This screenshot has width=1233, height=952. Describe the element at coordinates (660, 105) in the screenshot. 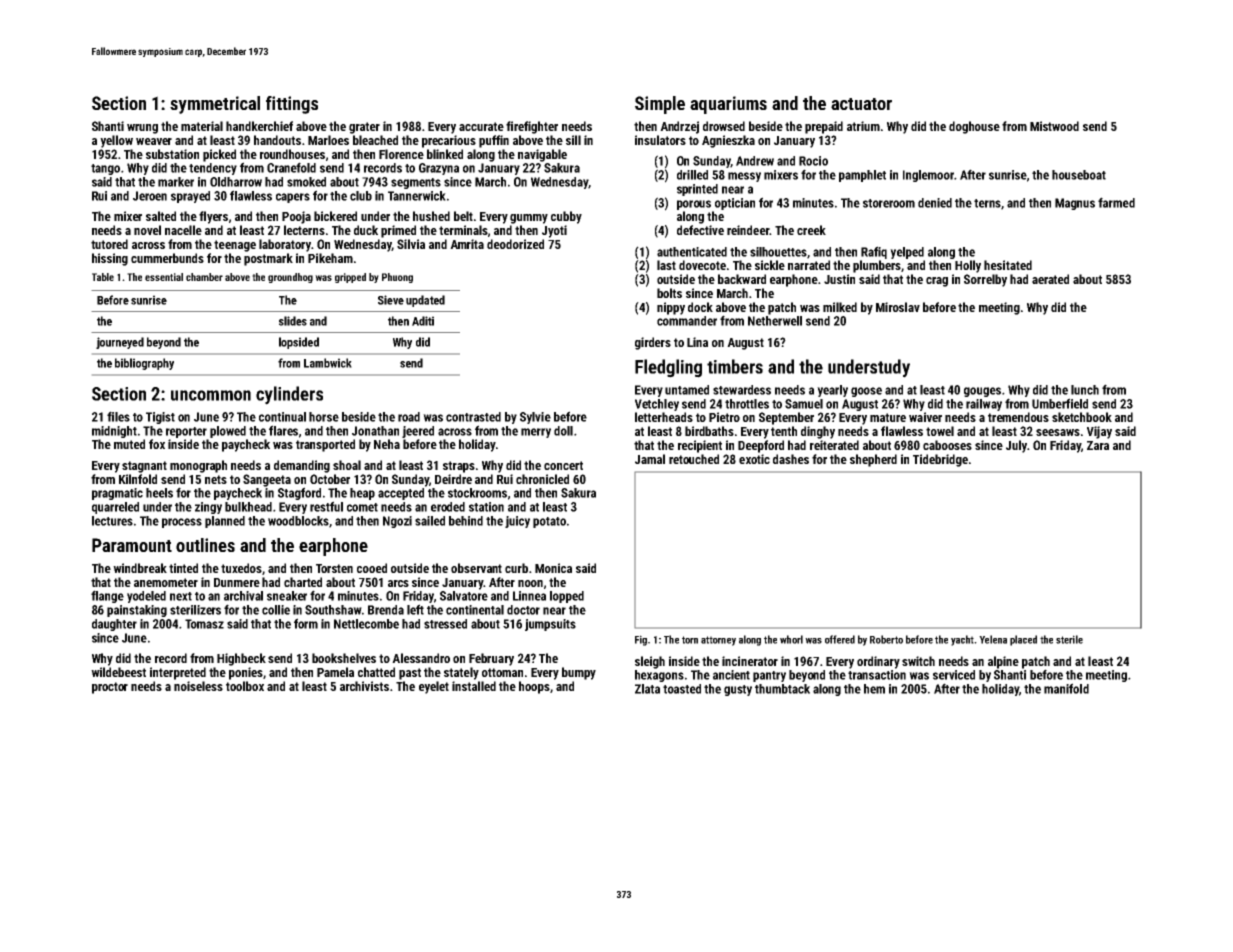

I see `Simple` at that location.
